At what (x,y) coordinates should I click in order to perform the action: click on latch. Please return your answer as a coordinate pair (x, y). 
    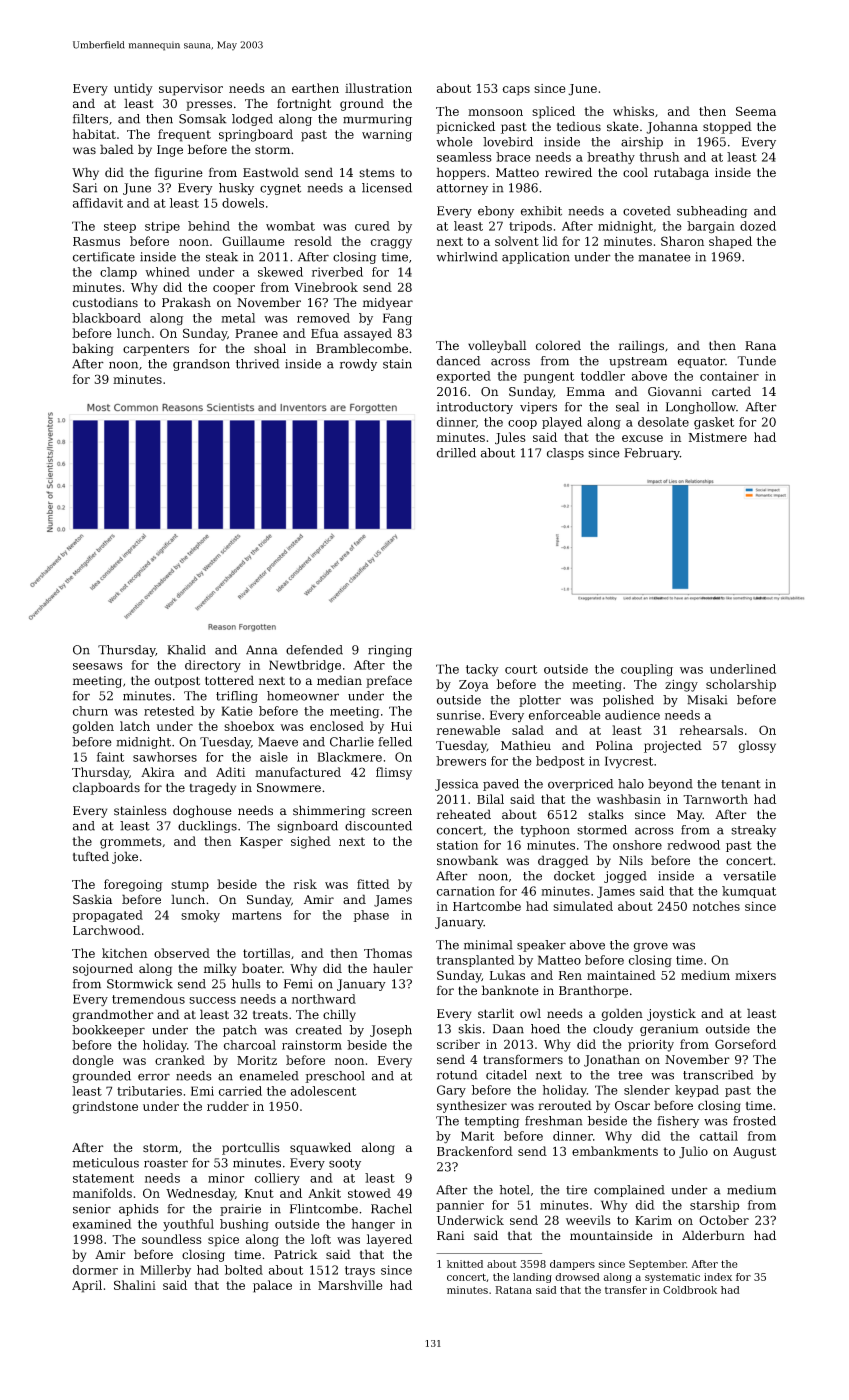
    Looking at the image, I should click on (135, 726).
